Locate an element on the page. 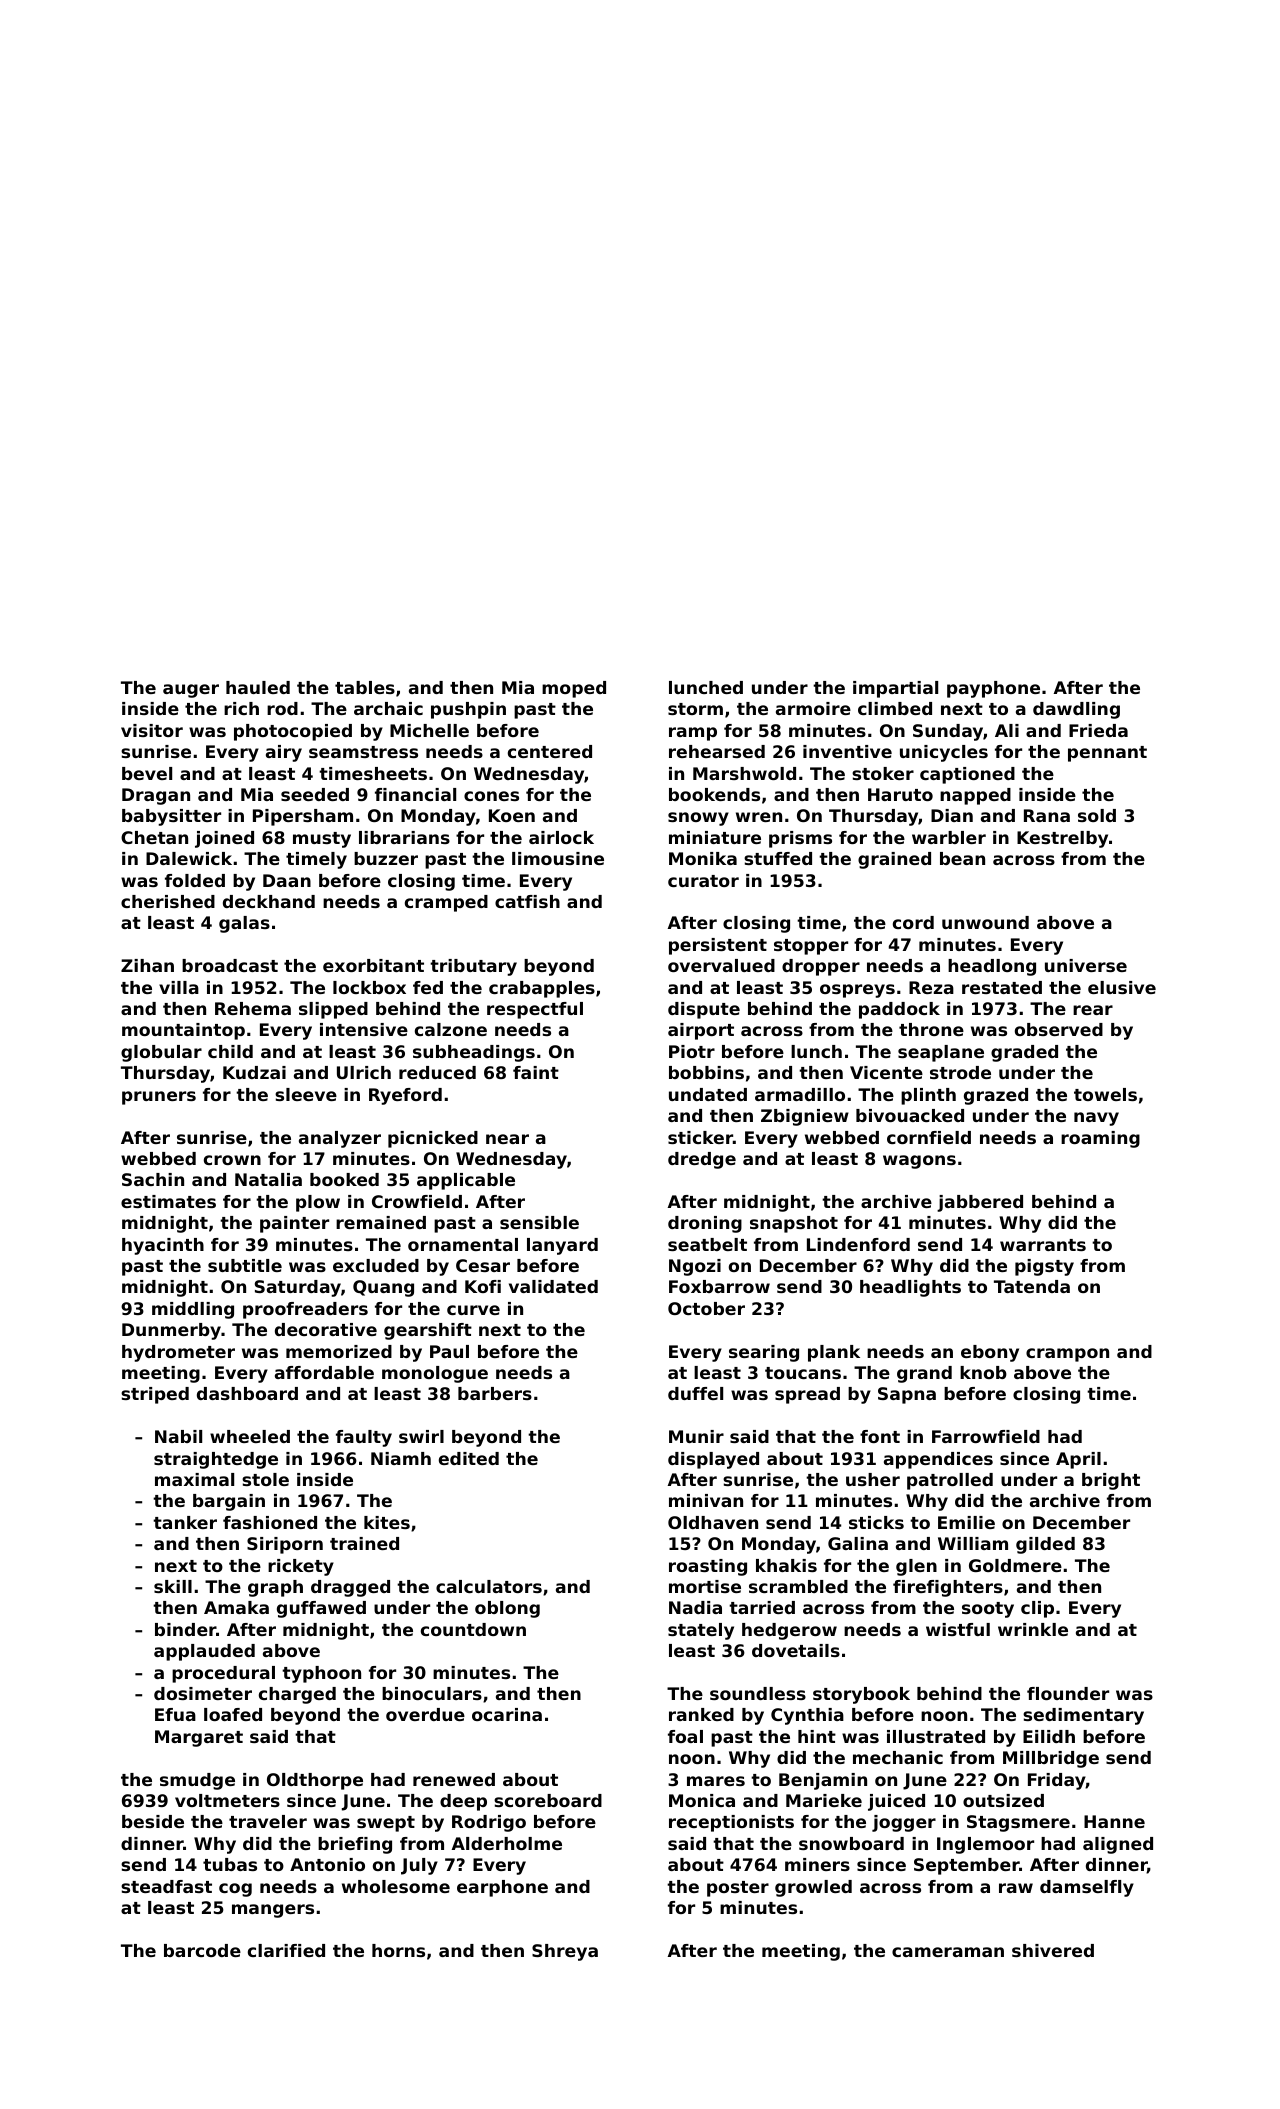 The width and height of the page is (1280, 2109). font is located at coordinates (880, 1436).
